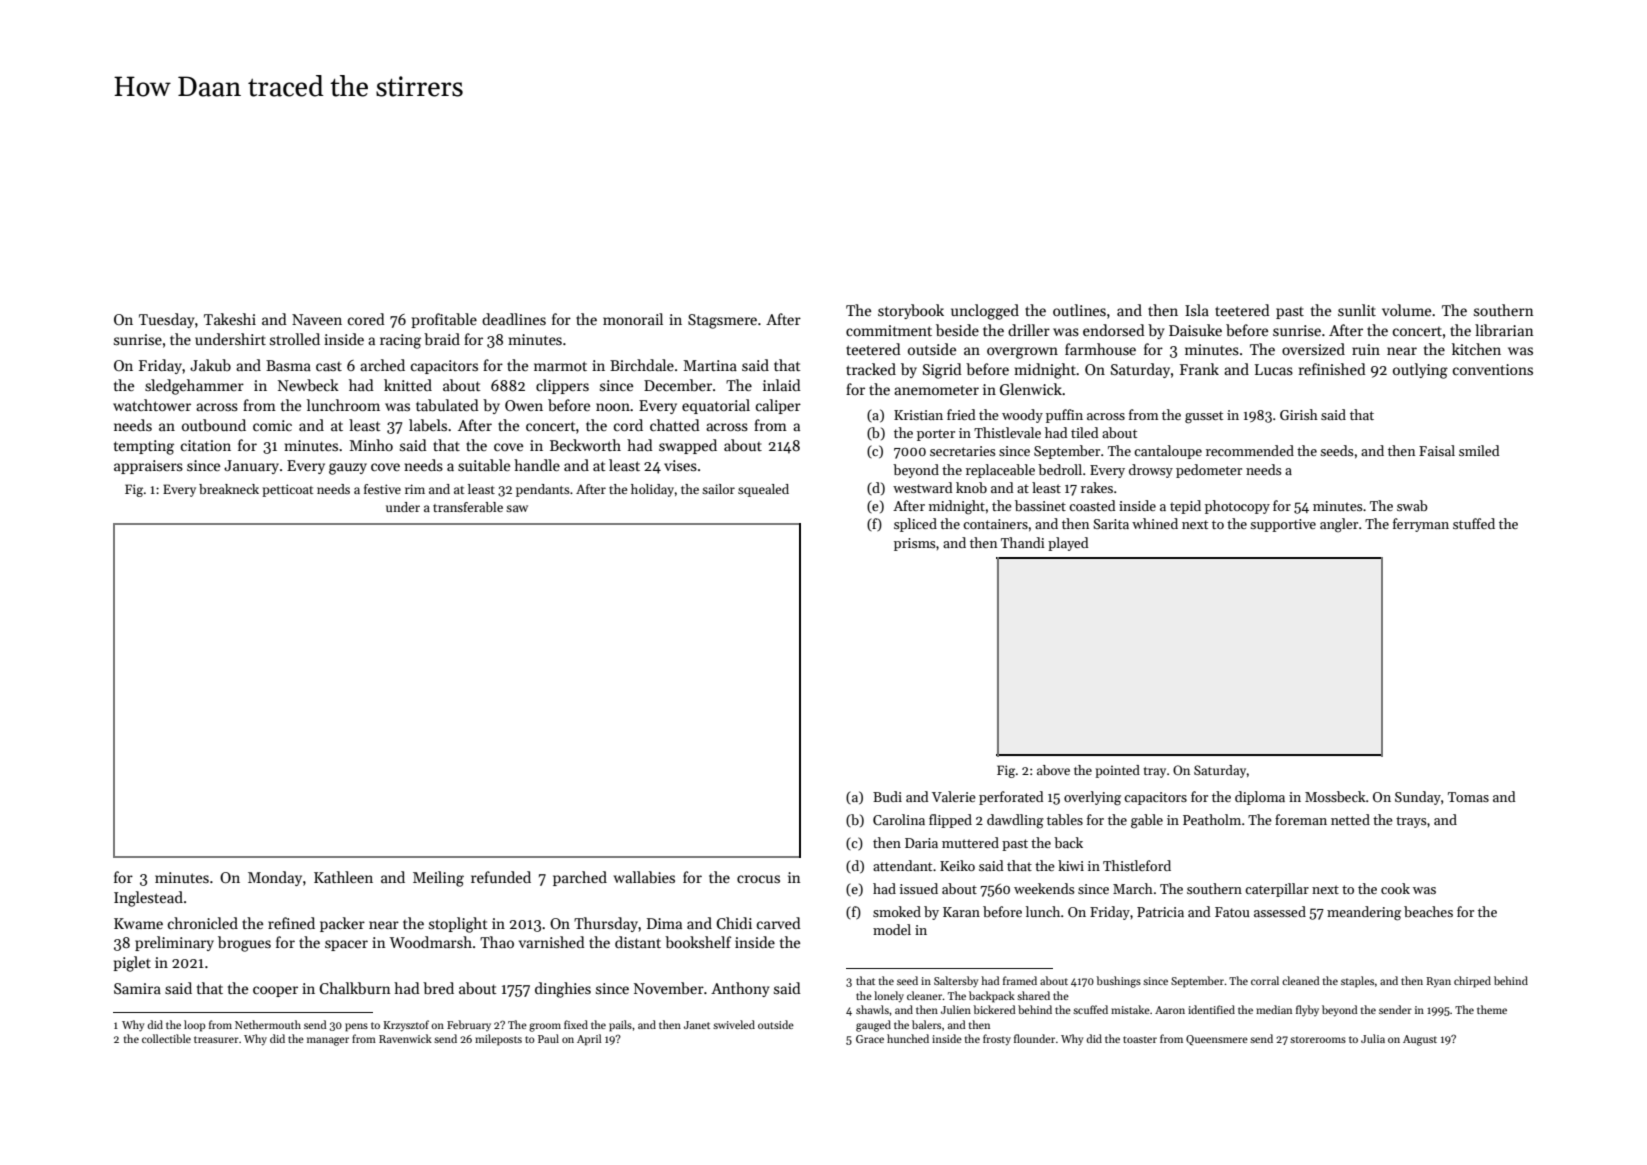  Describe the element at coordinates (1437, 450) in the image. I see `Faisal` at that location.
